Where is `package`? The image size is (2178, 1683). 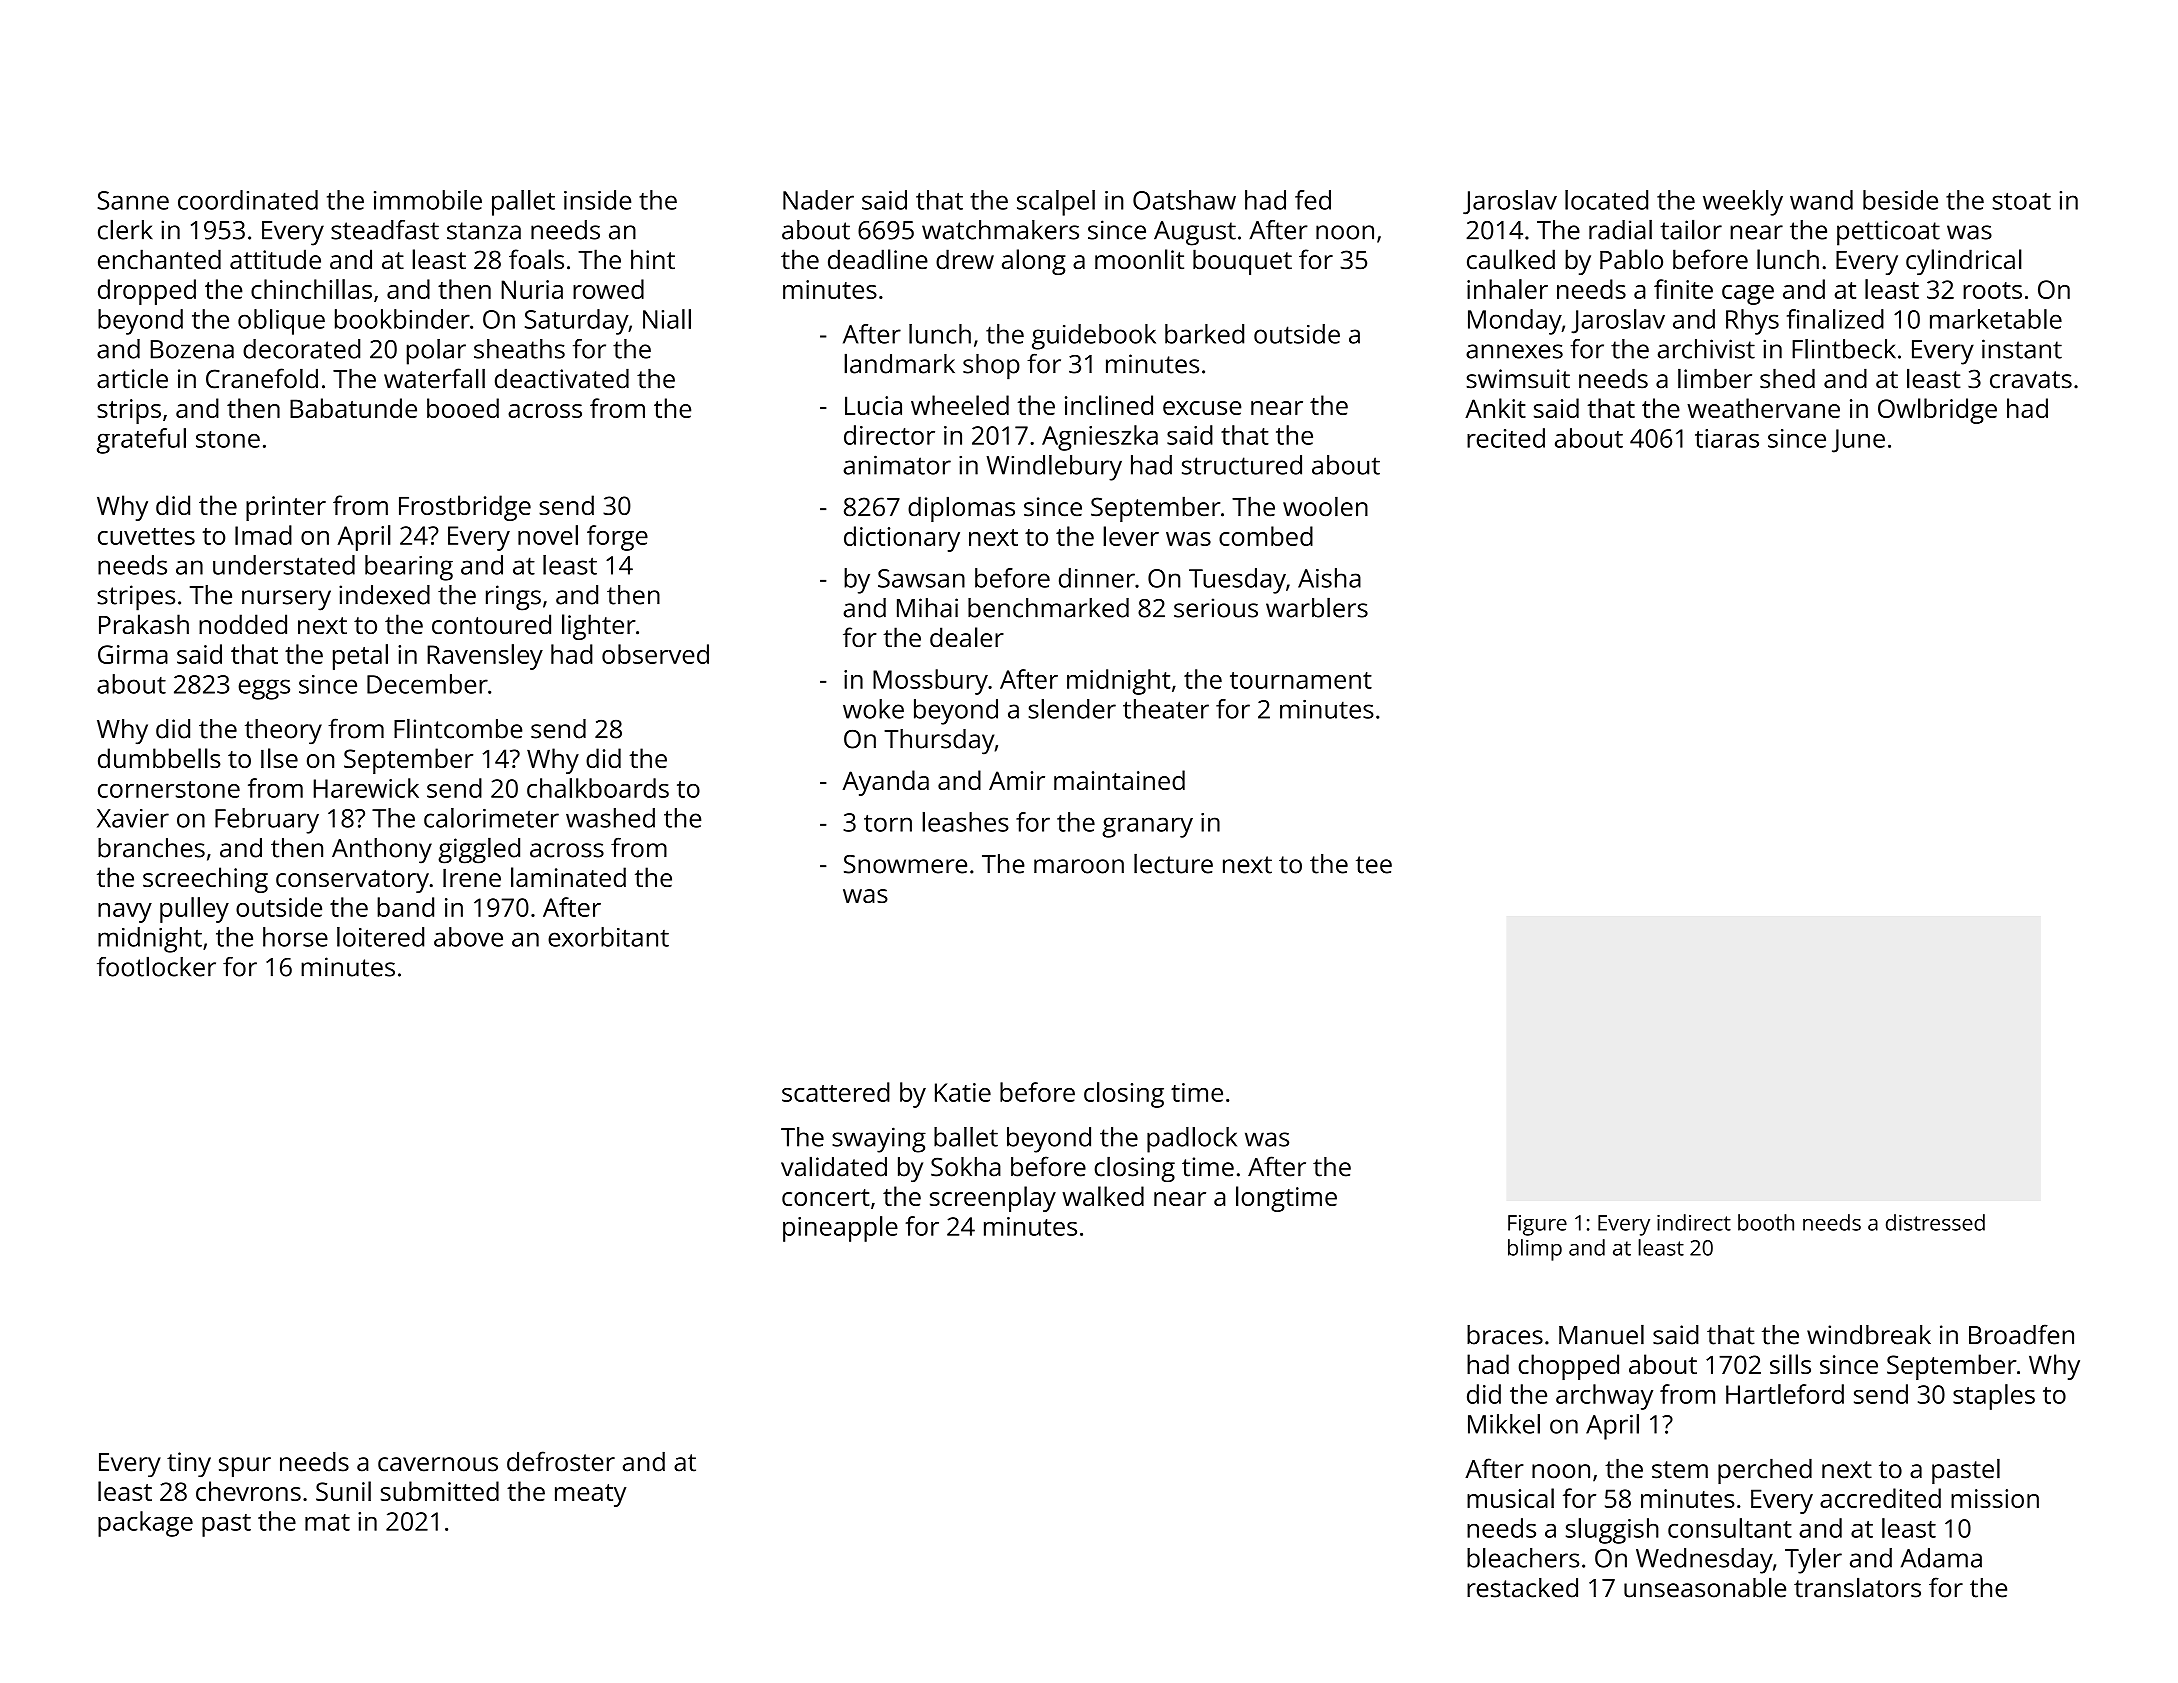
package is located at coordinates (145, 1524).
